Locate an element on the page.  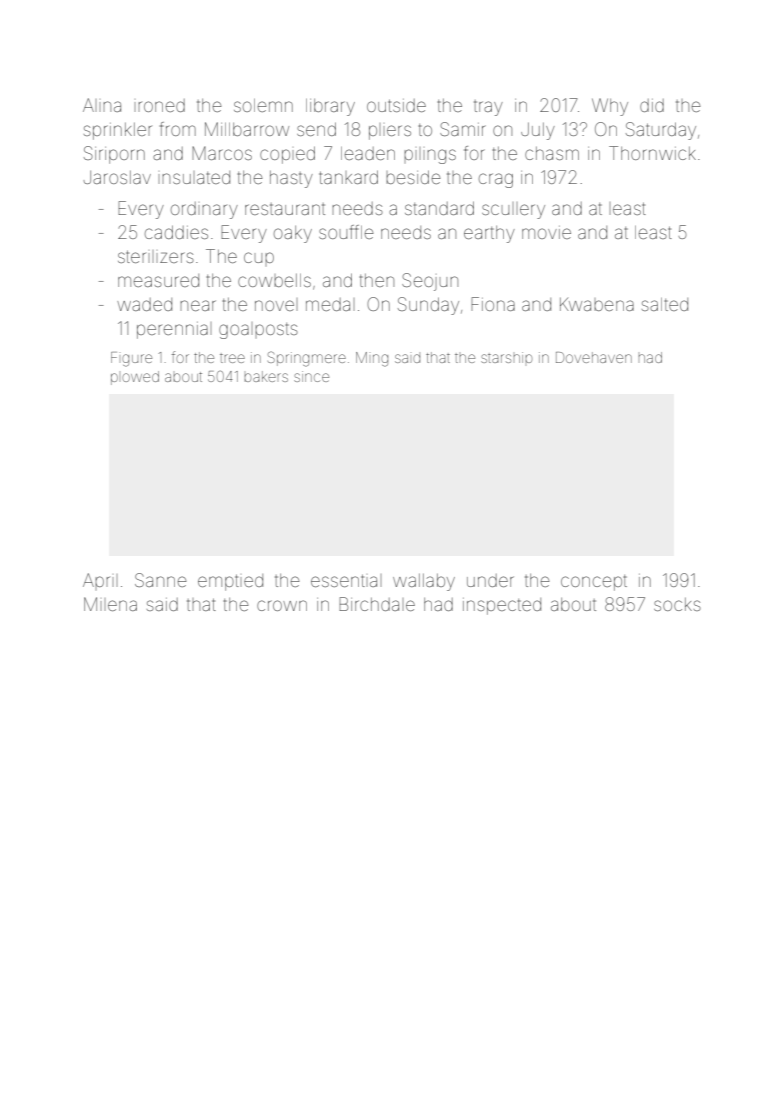
wallaby is located at coordinates (424, 582).
